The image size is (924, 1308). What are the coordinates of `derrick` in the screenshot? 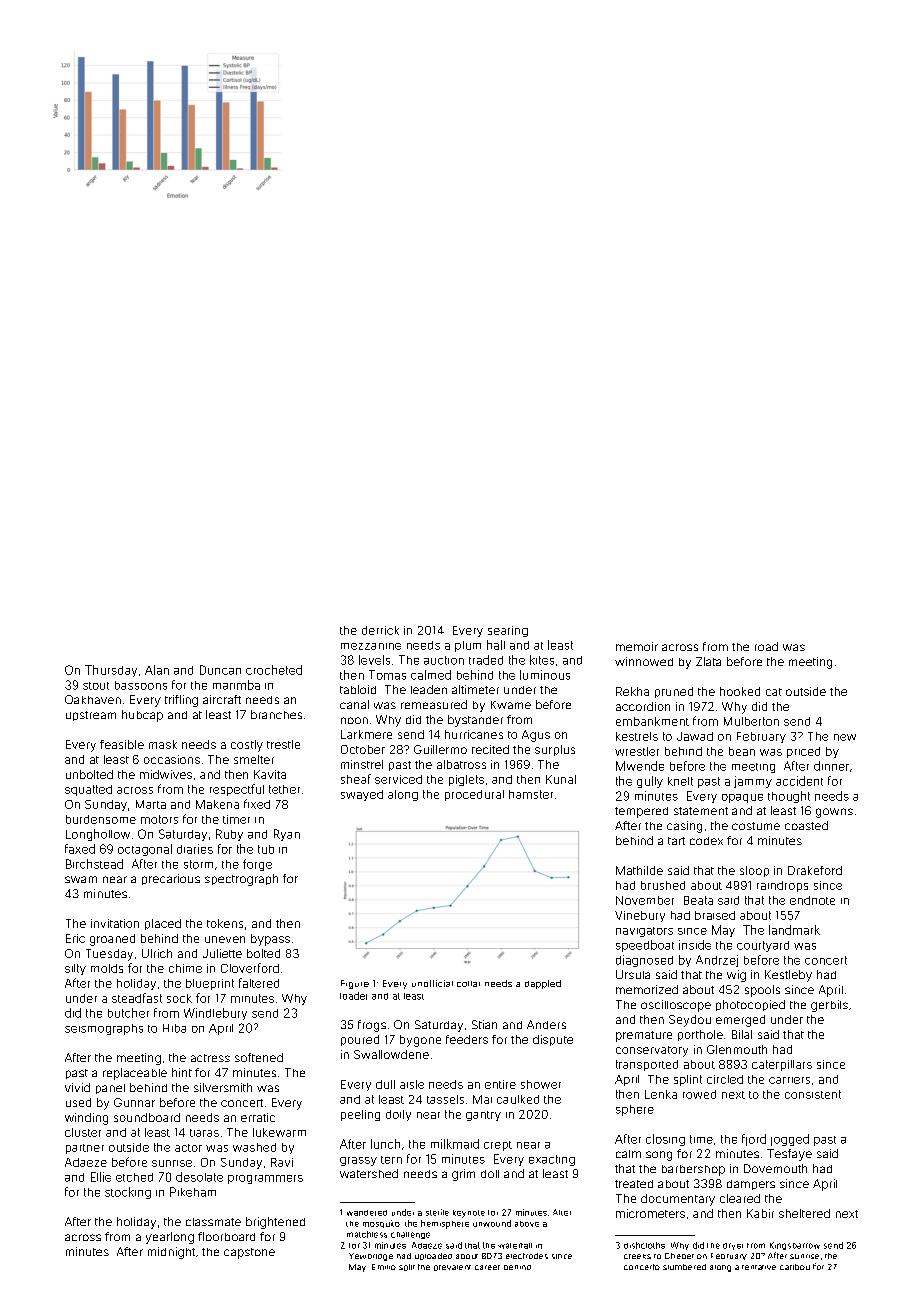 It's located at (380, 630).
